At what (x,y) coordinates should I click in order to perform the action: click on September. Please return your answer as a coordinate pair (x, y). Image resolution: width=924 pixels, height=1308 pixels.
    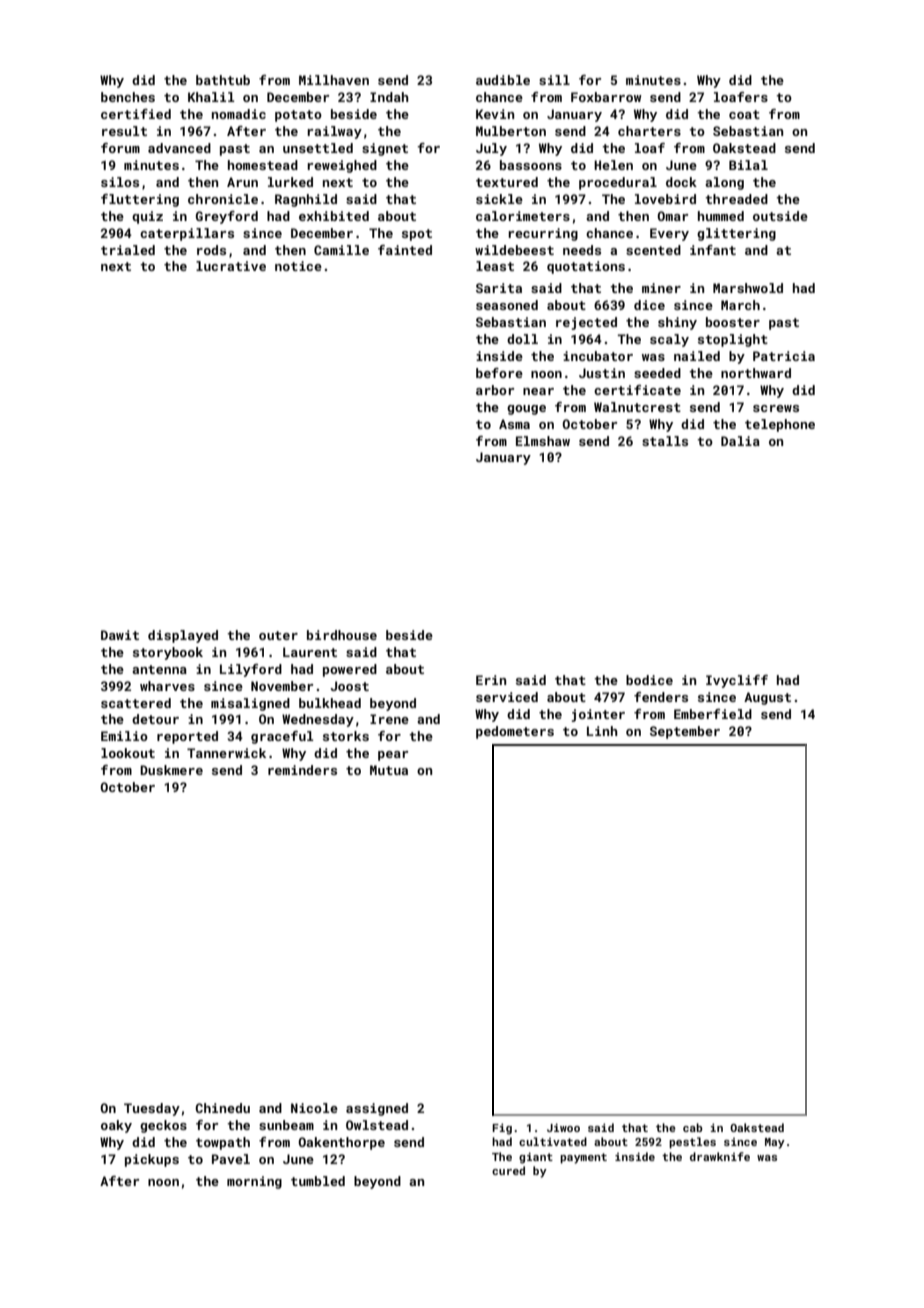
    Looking at the image, I should click on (685, 732).
